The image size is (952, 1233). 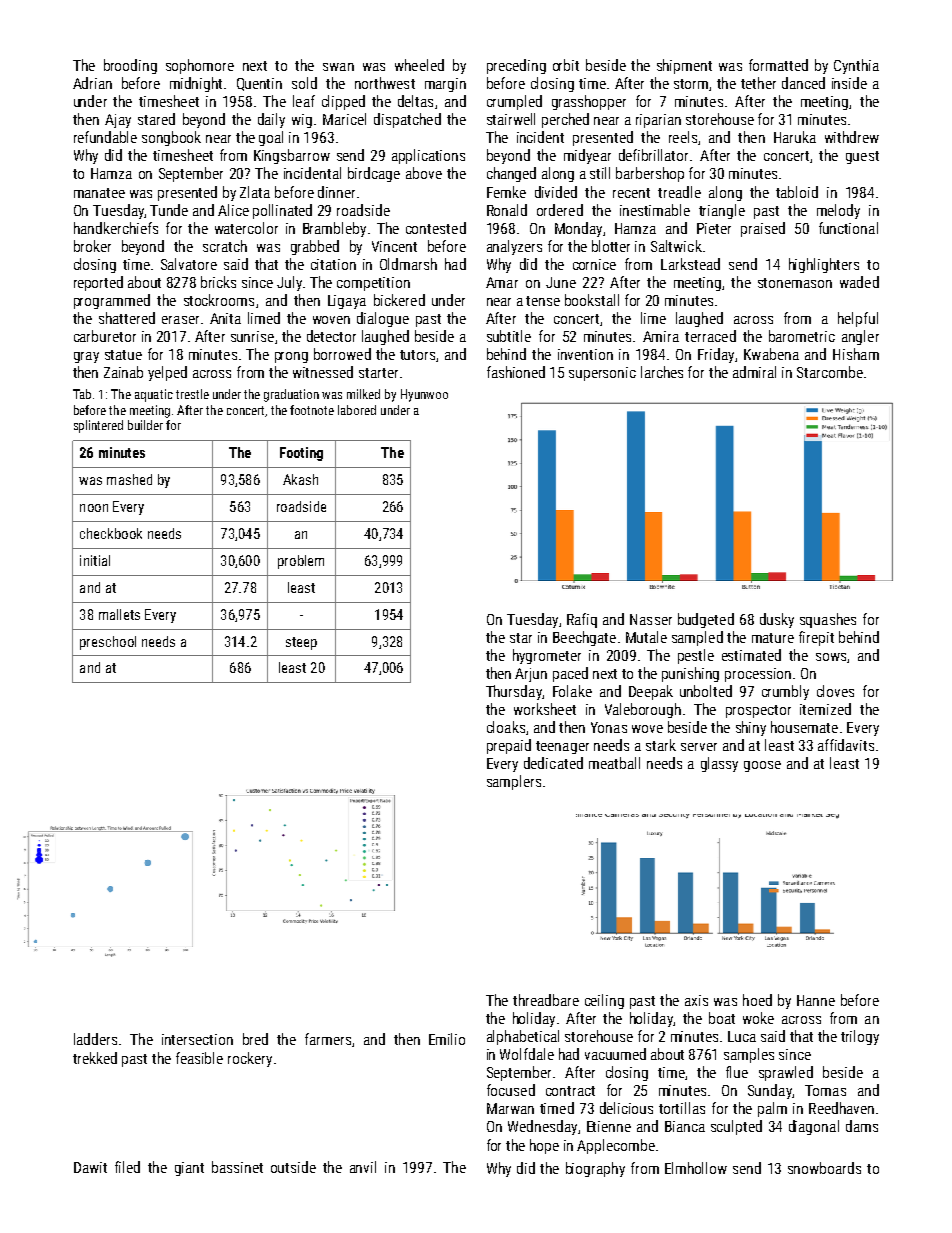 I want to click on intersection, so click(x=197, y=1039).
